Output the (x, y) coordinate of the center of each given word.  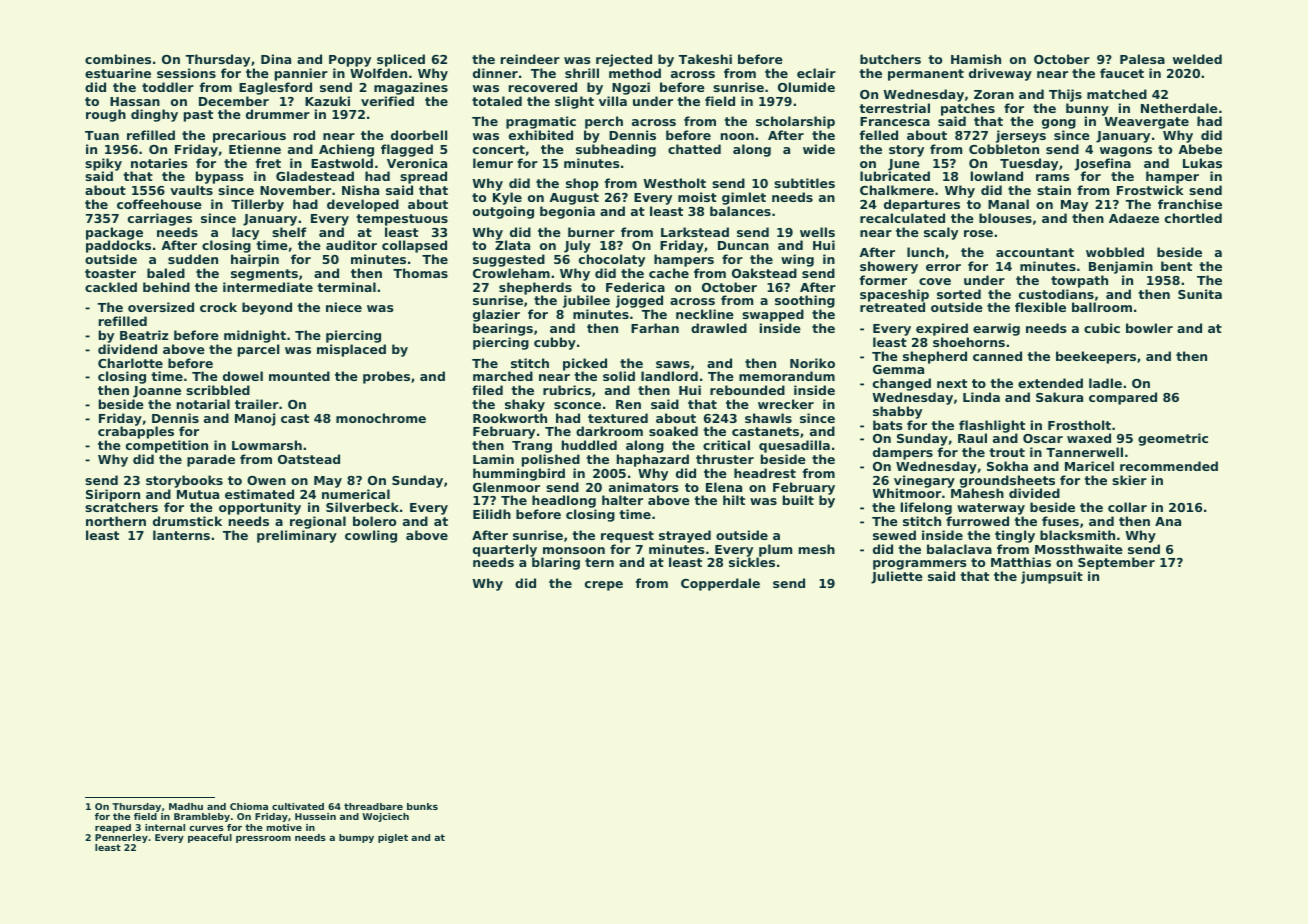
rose (978, 233)
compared (1123, 398)
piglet (393, 838)
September (1116, 563)
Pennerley (121, 838)
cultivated (298, 806)
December (234, 101)
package (114, 234)
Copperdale (720, 584)
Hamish (976, 59)
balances (740, 211)
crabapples (136, 433)
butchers (890, 59)
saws (673, 364)
